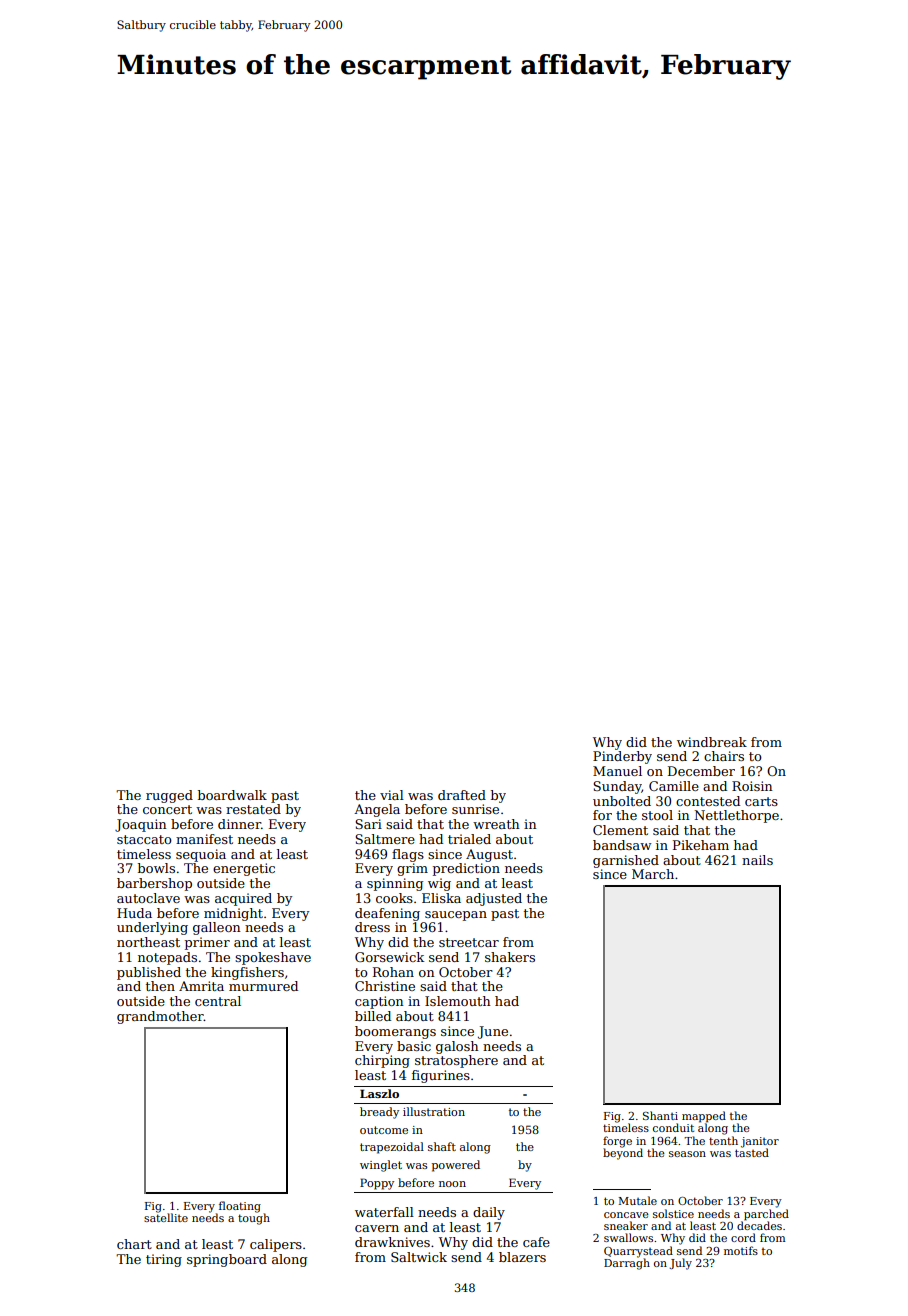  What do you see at coordinates (469, 942) in the screenshot?
I see `streetcar` at bounding box center [469, 942].
